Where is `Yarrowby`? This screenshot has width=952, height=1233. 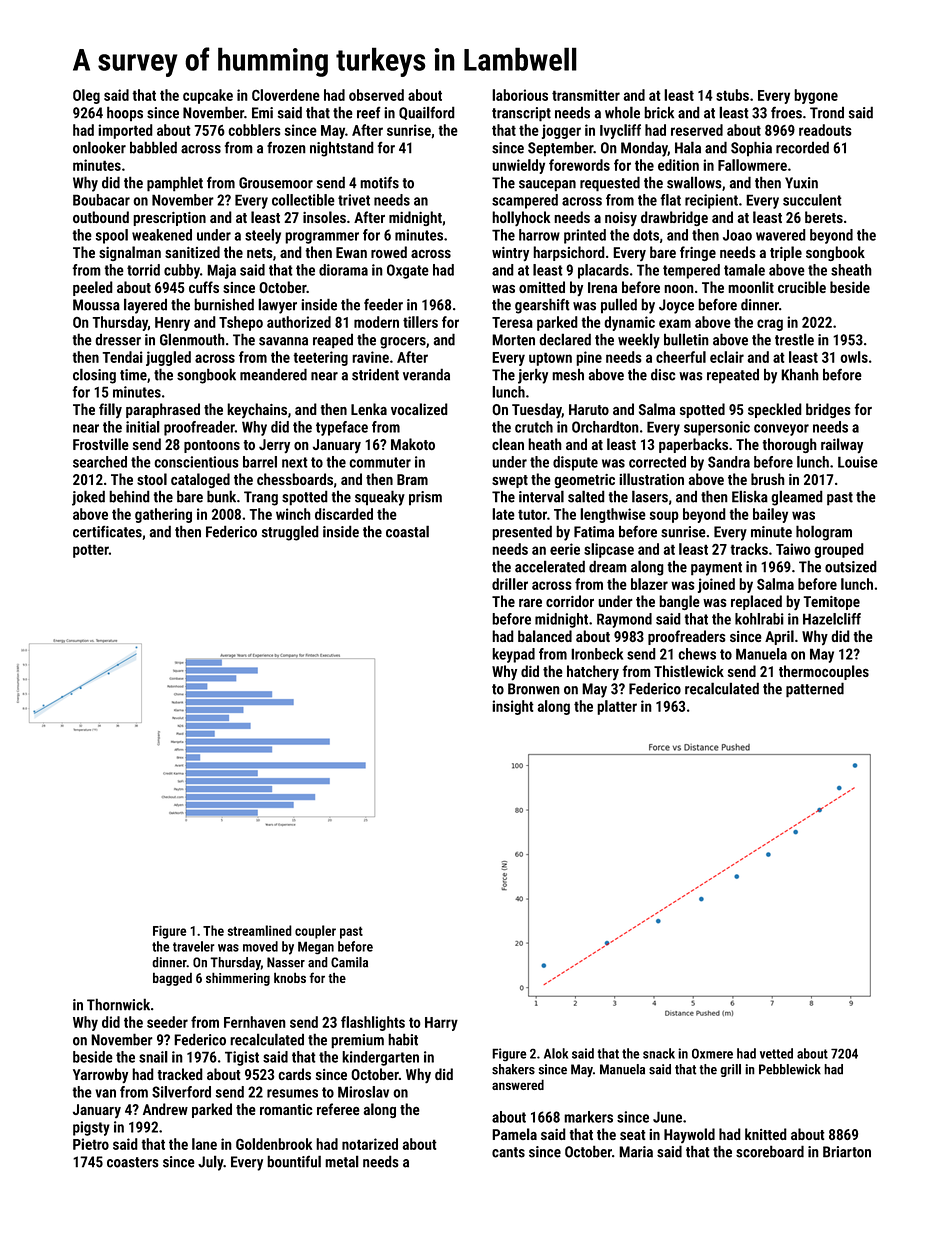
Yarrowby is located at coordinates (100, 1075).
